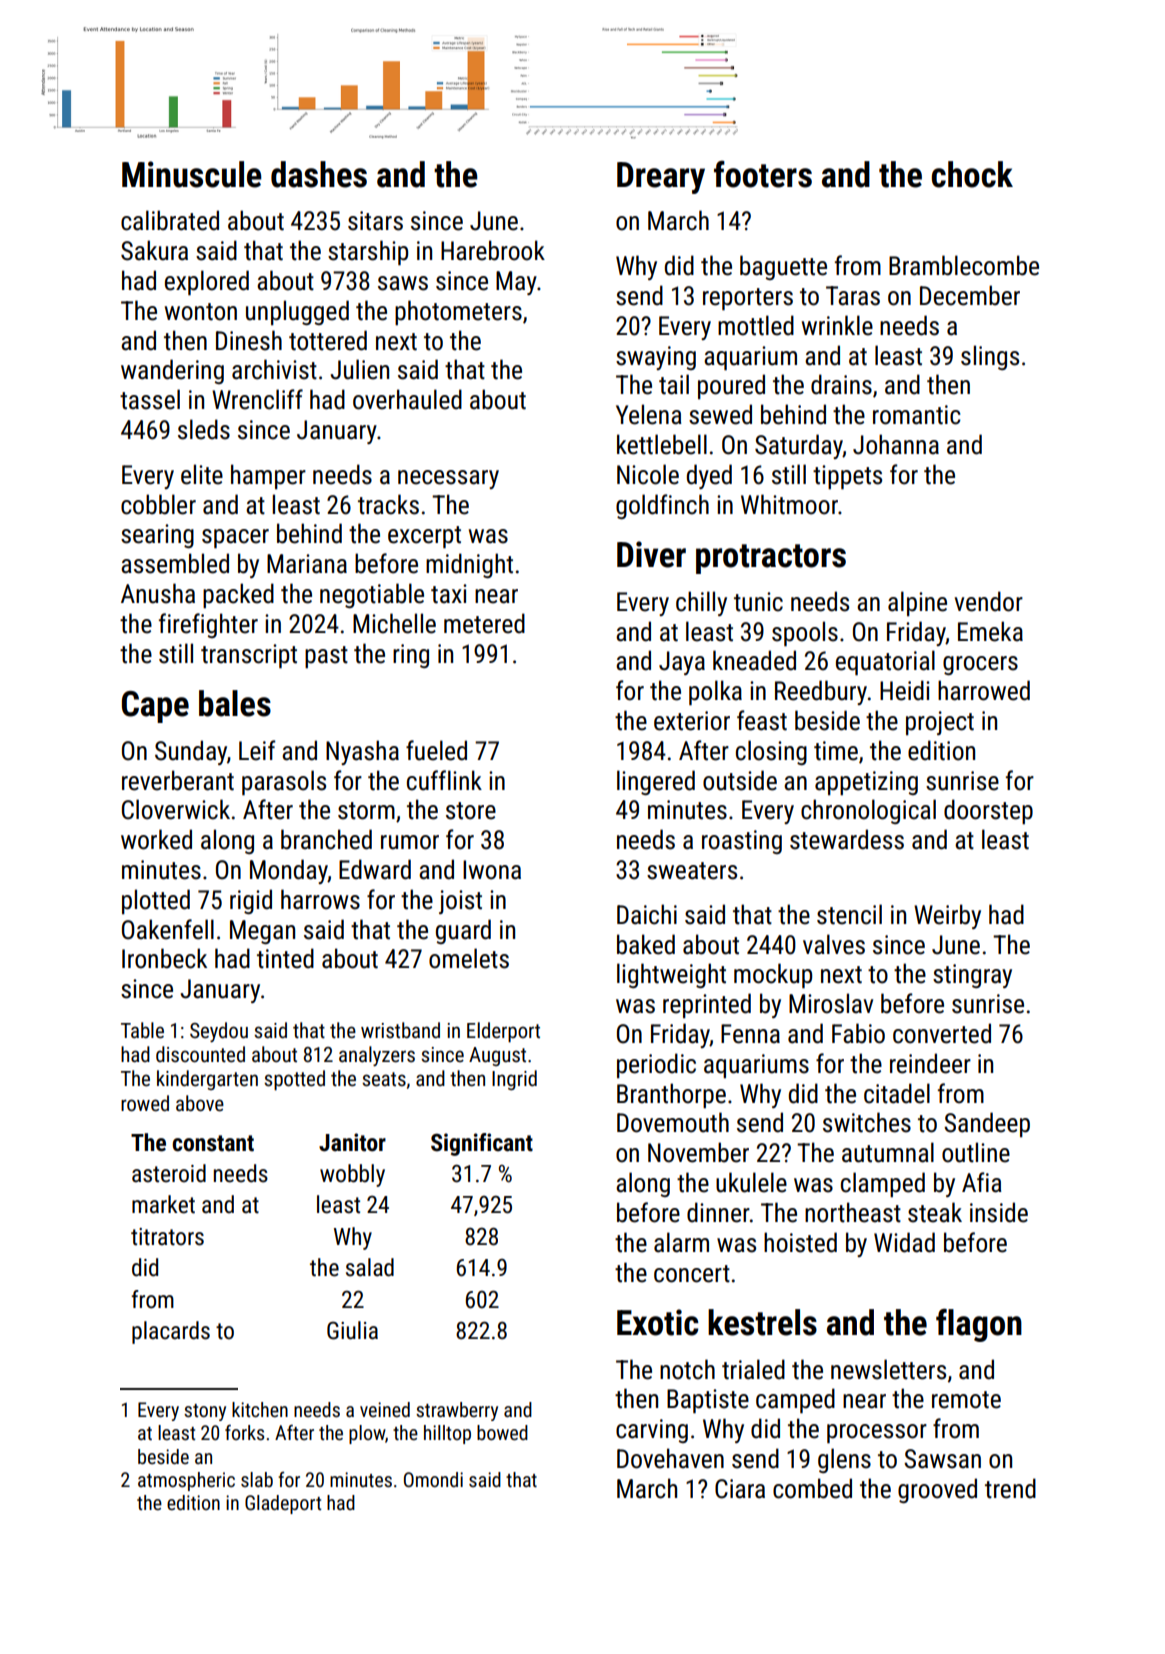 The height and width of the screenshot is (1654, 1165). What do you see at coordinates (320, 899) in the screenshot?
I see `harrows` at bounding box center [320, 899].
